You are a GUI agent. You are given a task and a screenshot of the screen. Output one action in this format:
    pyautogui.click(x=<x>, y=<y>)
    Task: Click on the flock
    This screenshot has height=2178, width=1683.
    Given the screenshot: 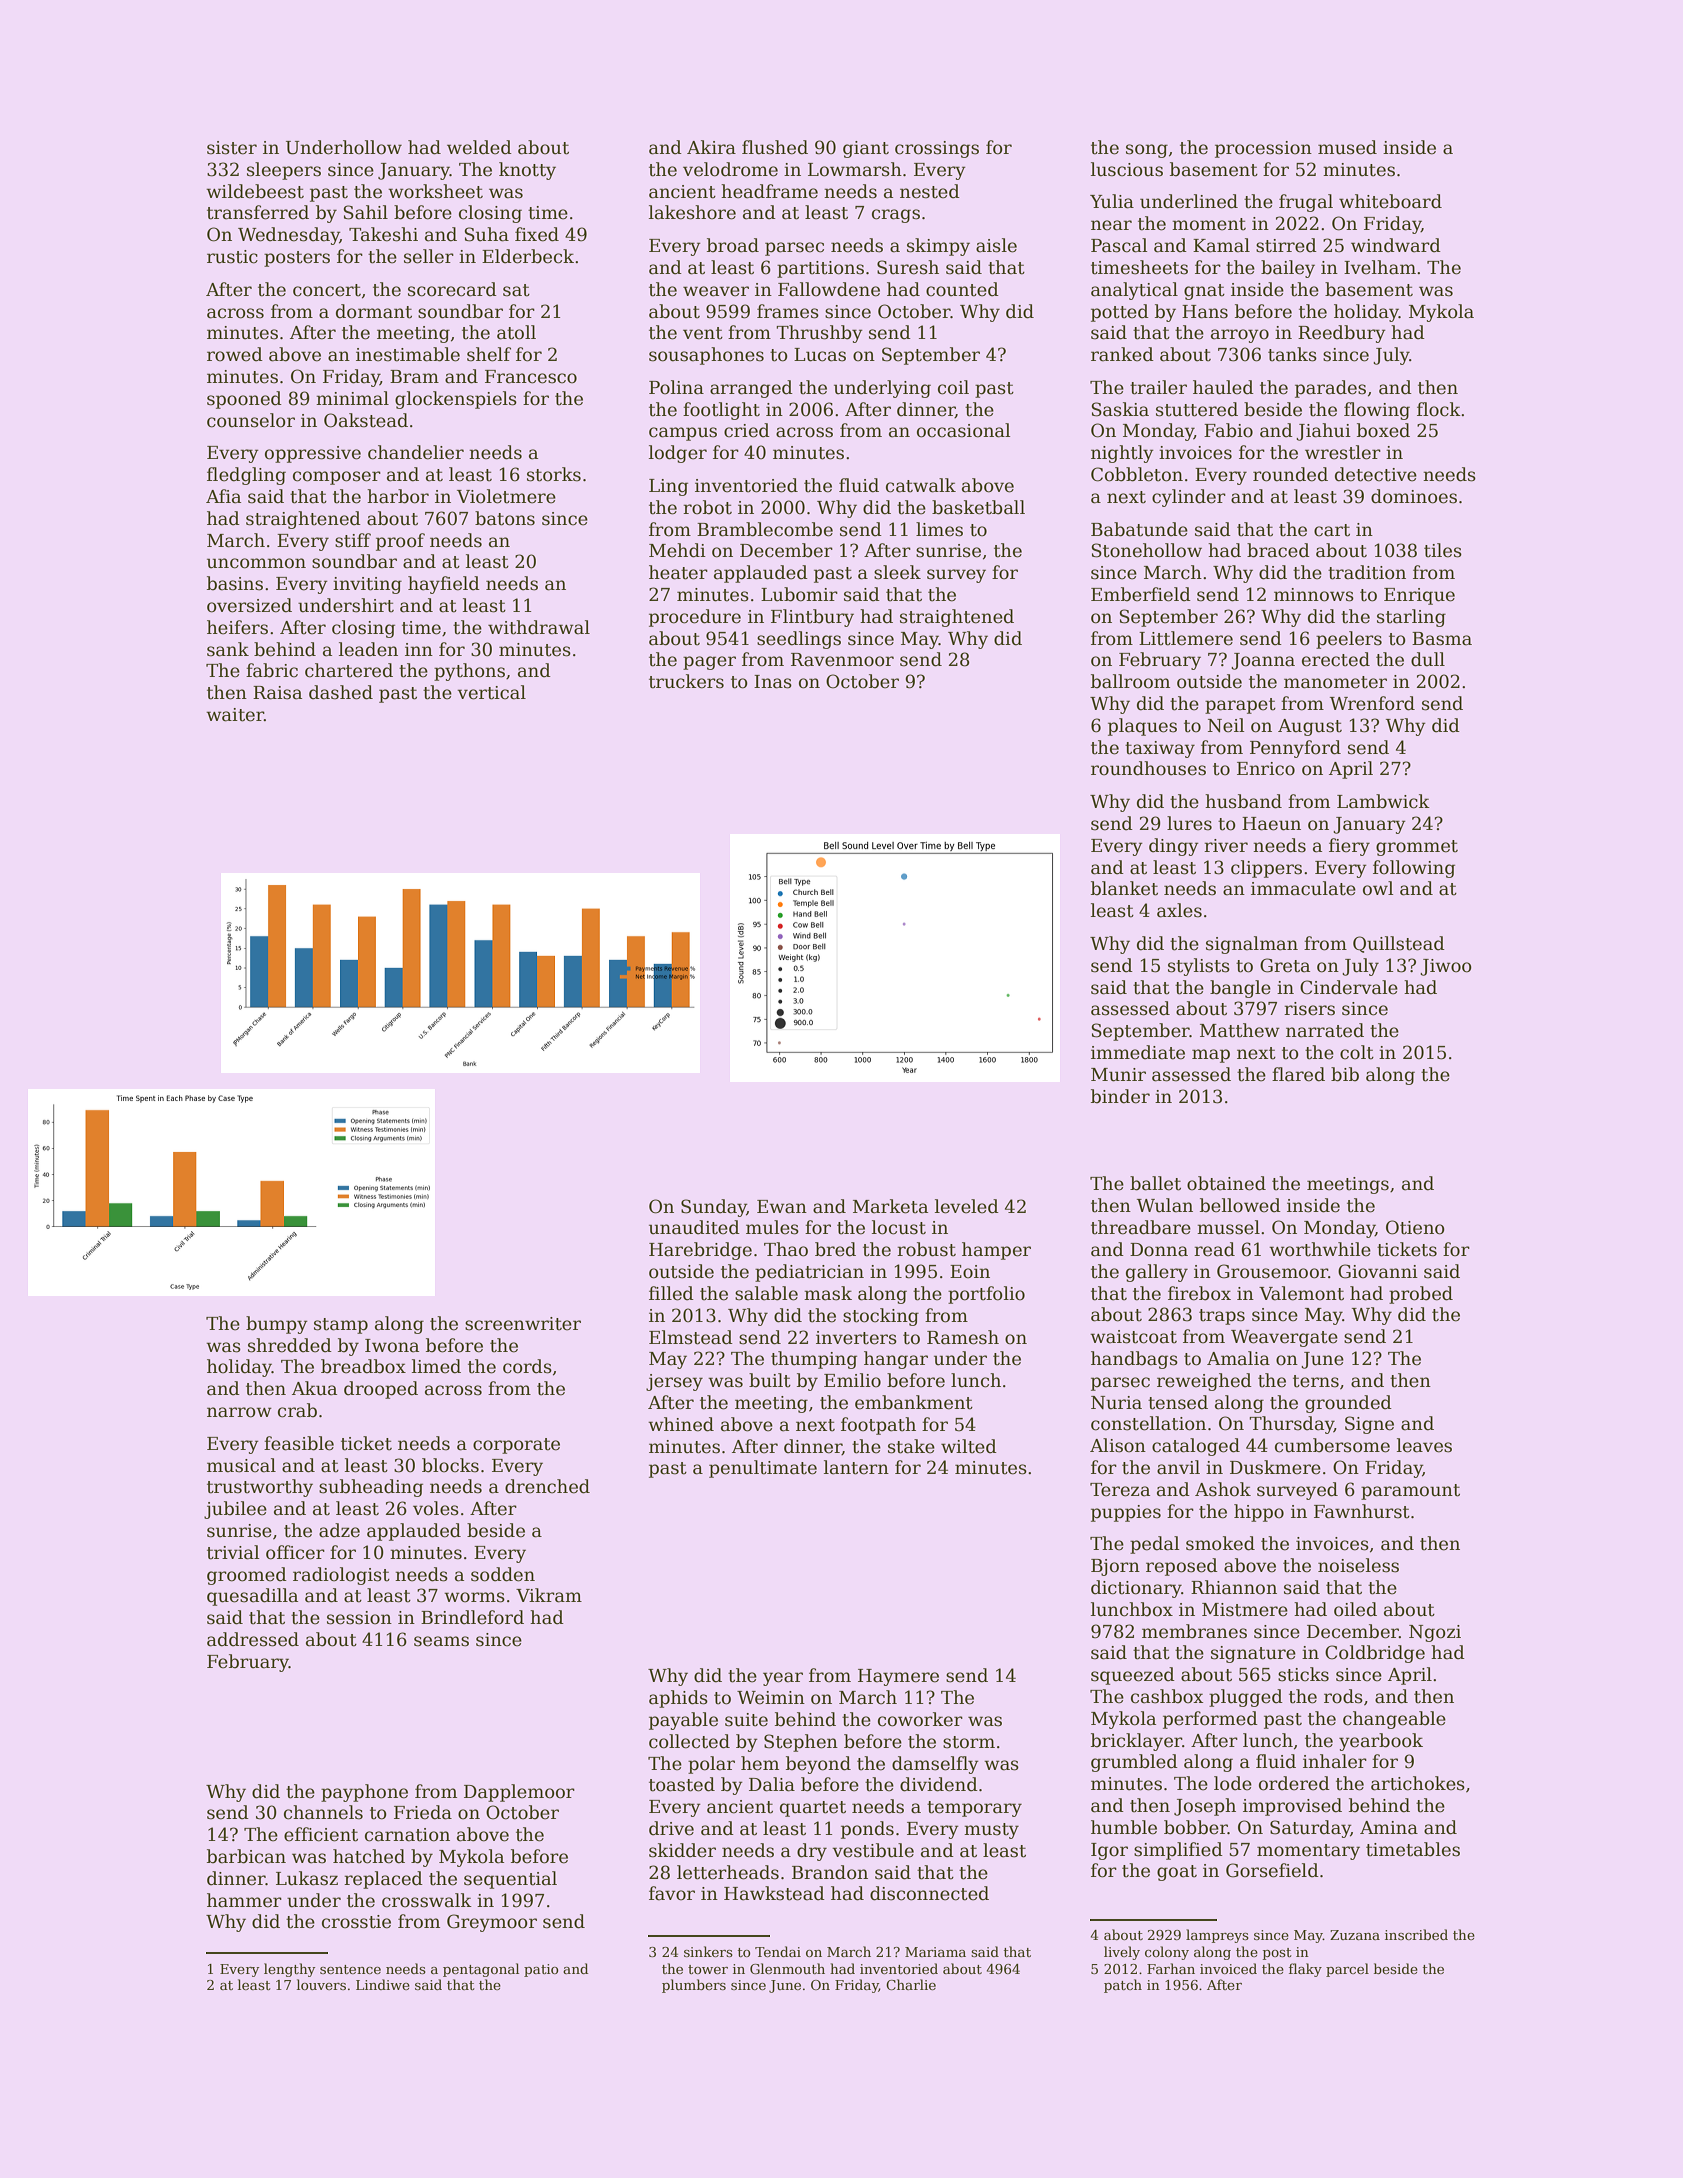 What is the action you would take?
    pyautogui.click(x=1439, y=409)
